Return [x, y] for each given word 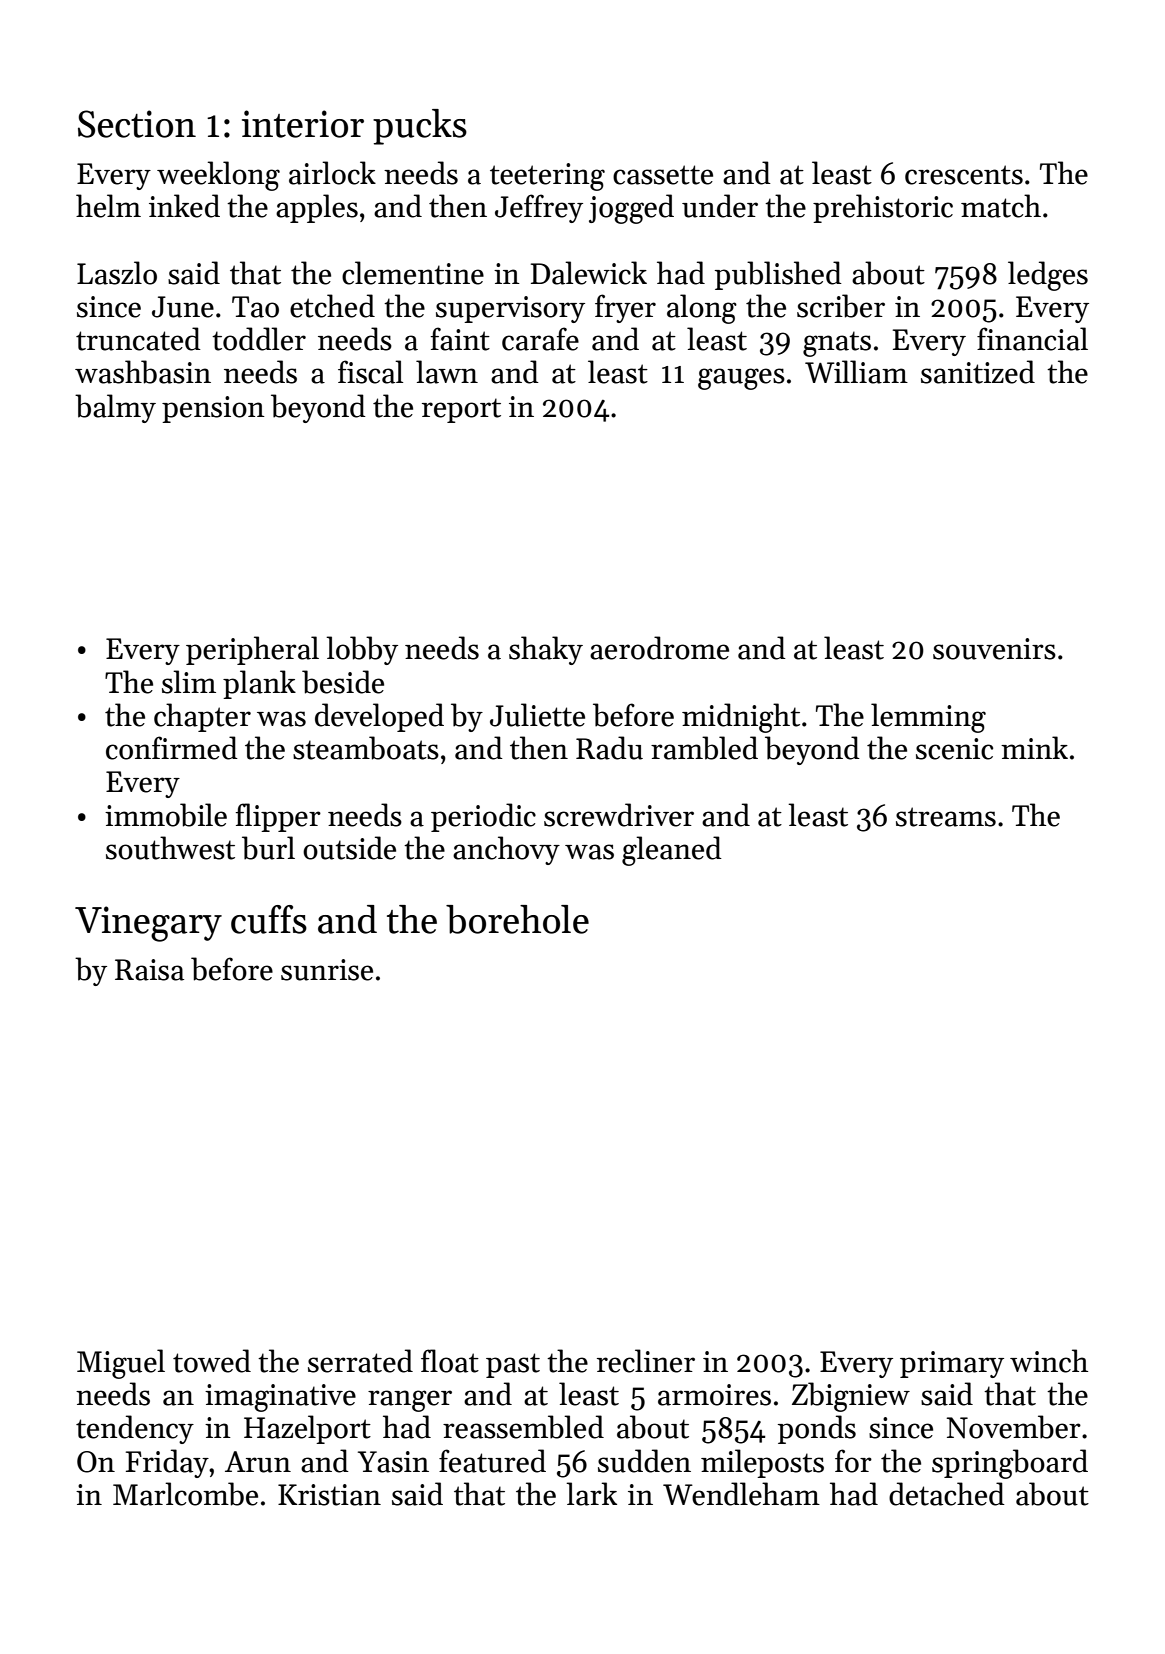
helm [108, 206]
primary [952, 1364]
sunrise [327, 970]
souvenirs [994, 649]
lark [591, 1494]
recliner [646, 1361]
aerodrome [659, 648]
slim [189, 682]
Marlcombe [185, 1494]
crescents [964, 175]
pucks [420, 127]
